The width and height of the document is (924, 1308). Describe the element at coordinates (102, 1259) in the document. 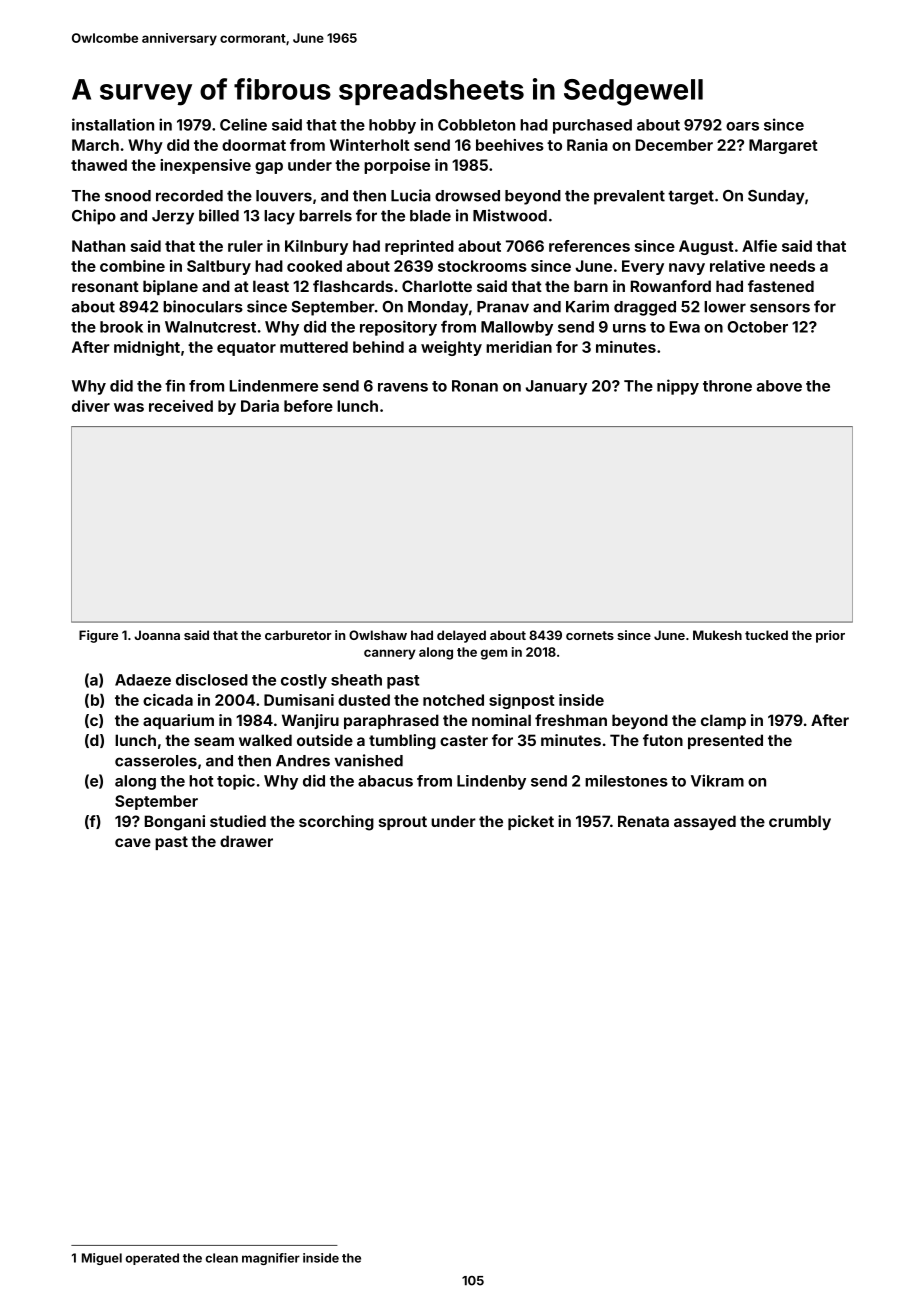

I see `Miguel` at that location.
